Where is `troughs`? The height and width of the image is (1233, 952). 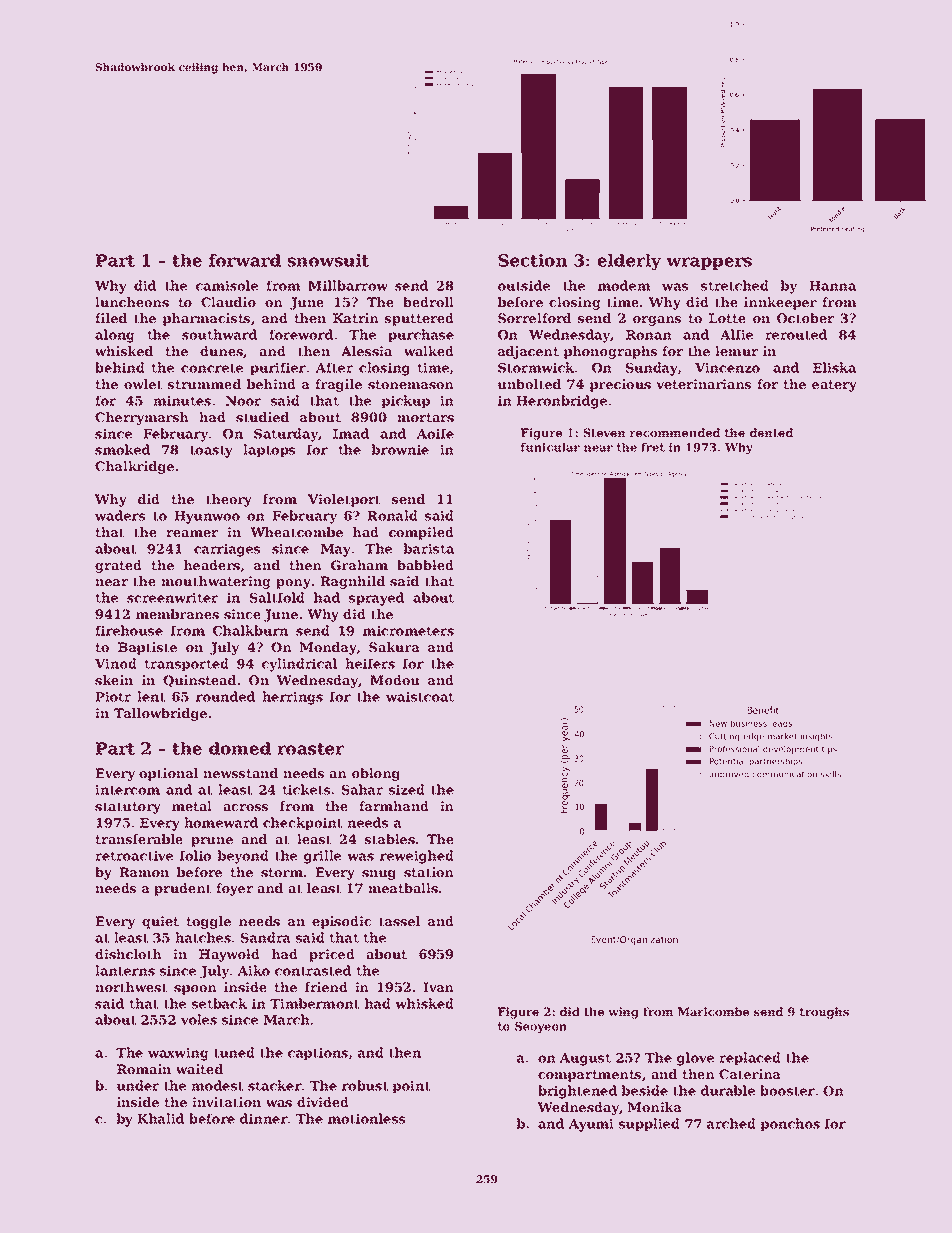
troughs is located at coordinates (824, 1013).
